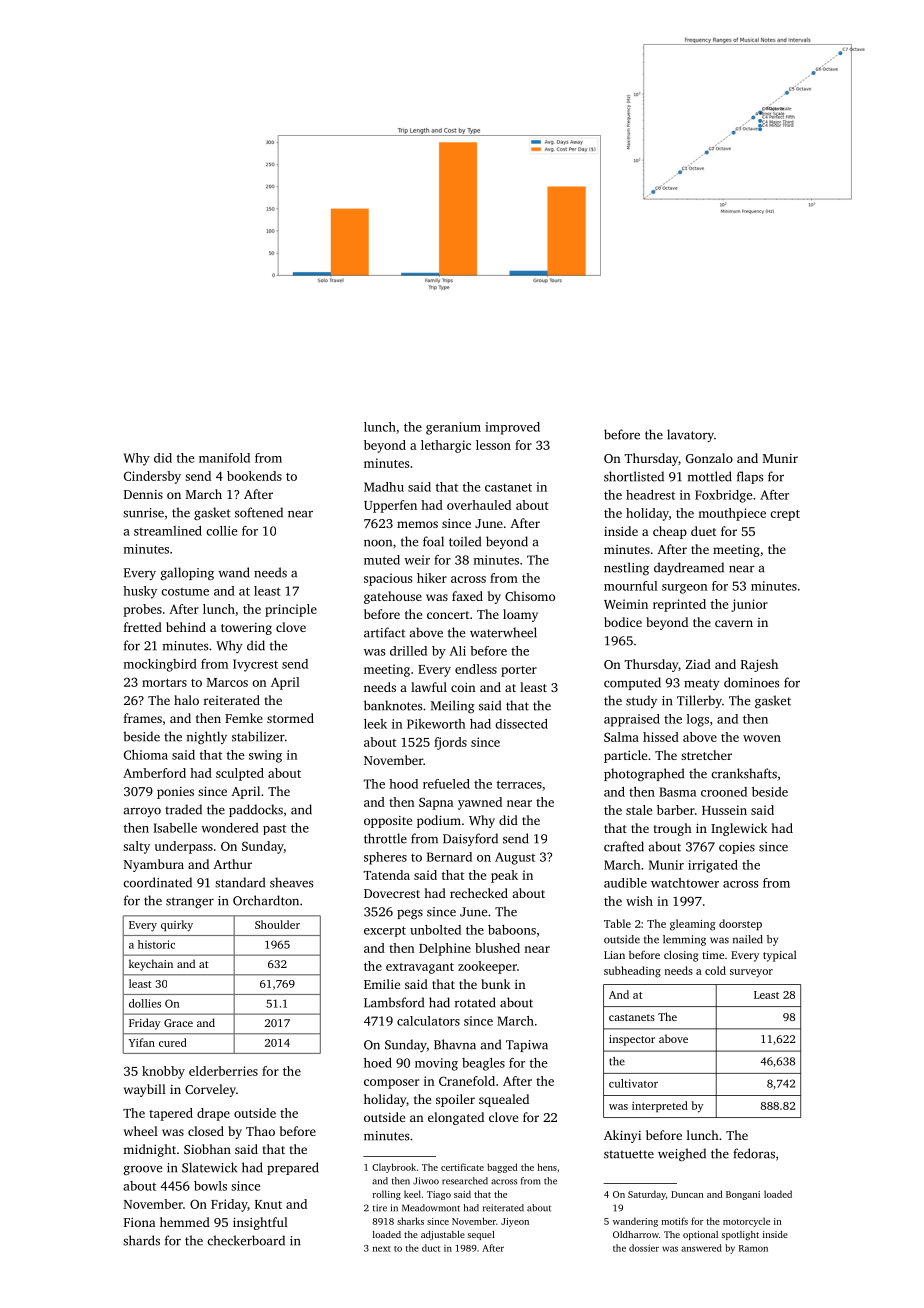 This page has width=924, height=1308. I want to click on Nyambura, so click(154, 865).
